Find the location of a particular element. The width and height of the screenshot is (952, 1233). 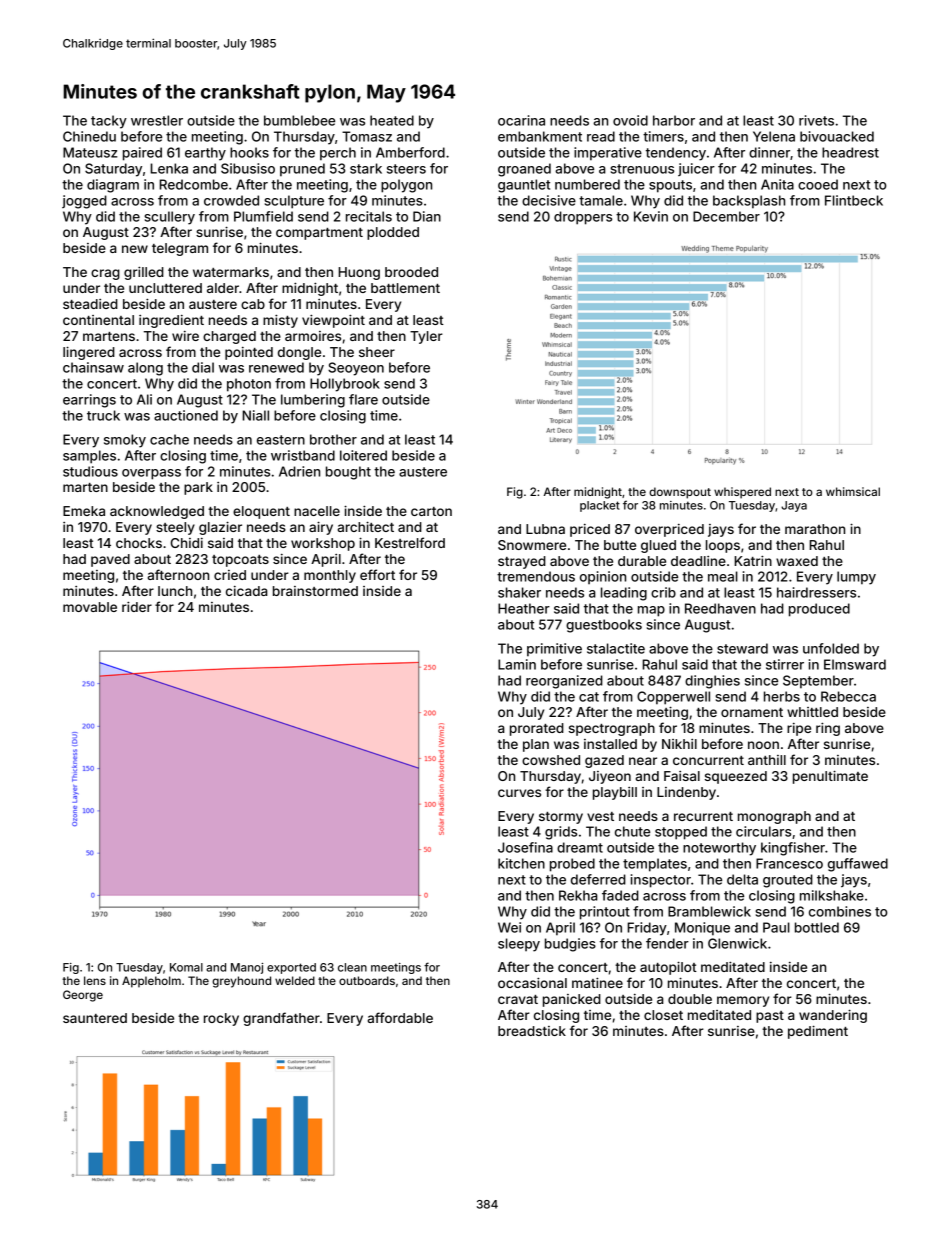

marathon is located at coordinates (815, 529).
